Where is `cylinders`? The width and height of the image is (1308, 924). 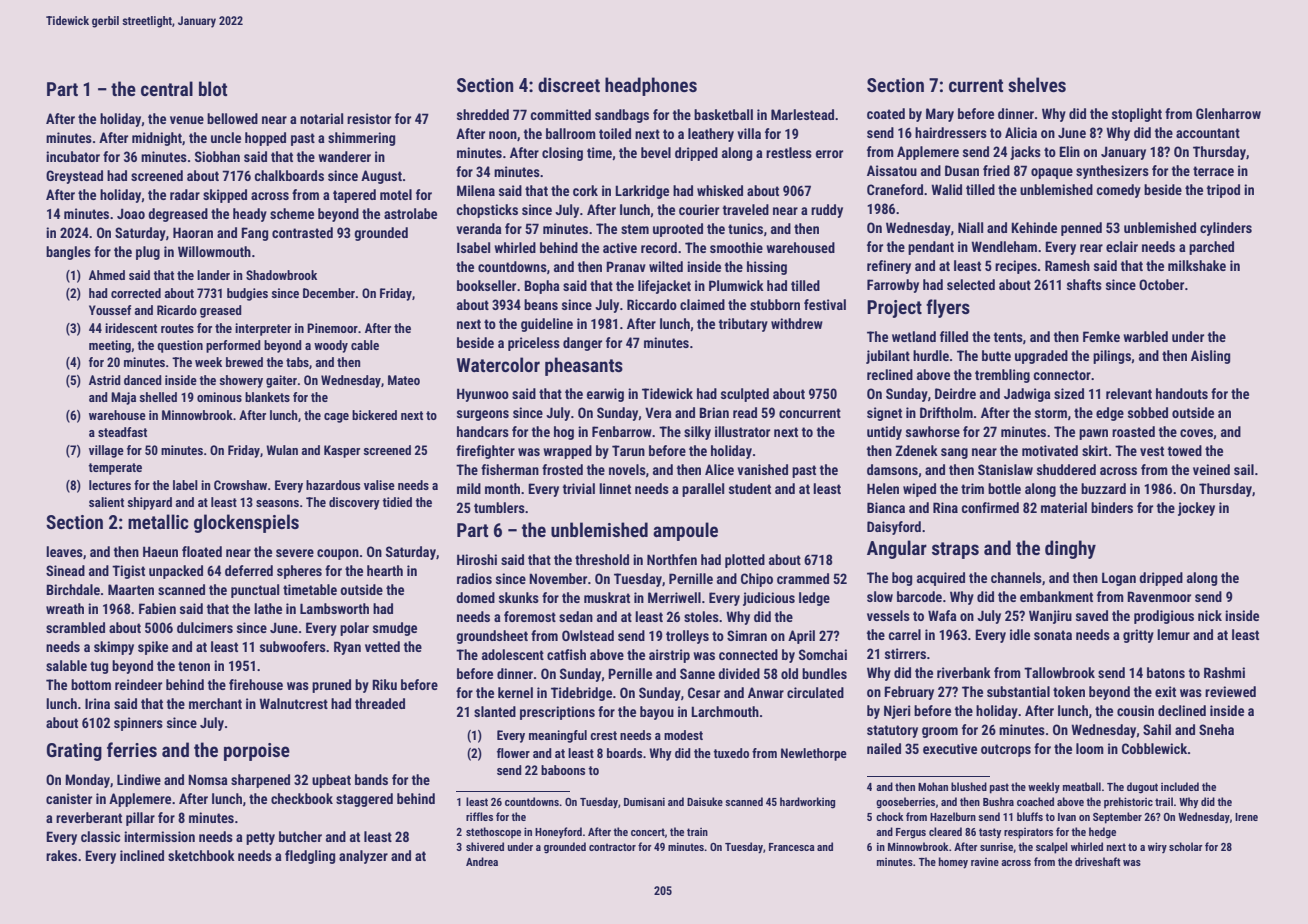
cylinders is located at coordinates (1226, 229).
